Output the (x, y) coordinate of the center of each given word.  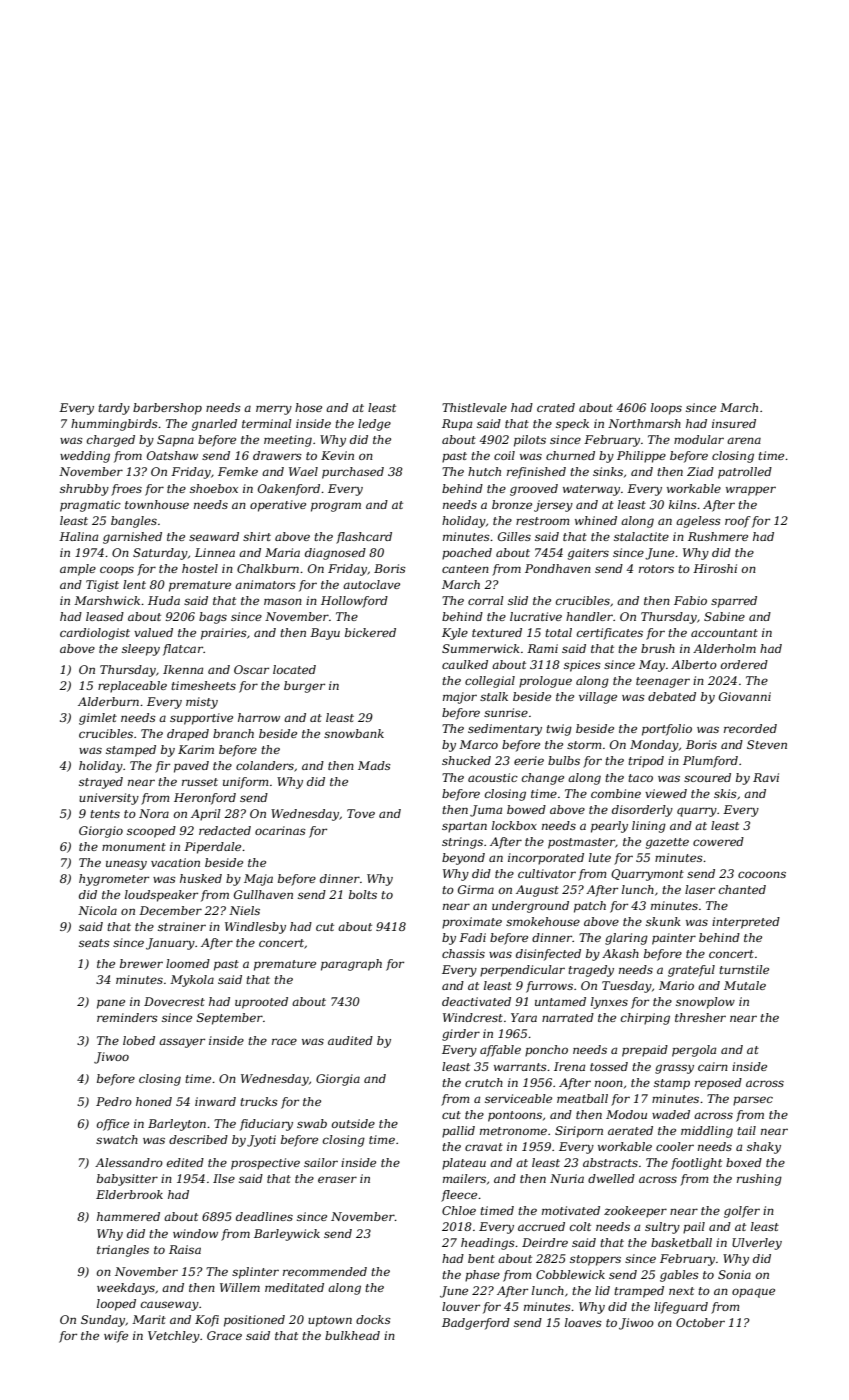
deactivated (476, 1001)
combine (616, 793)
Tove (361, 813)
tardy (114, 409)
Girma (476, 889)
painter (674, 939)
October (700, 1322)
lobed (139, 1040)
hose (308, 407)
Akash (620, 953)
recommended (325, 1271)
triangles (123, 1251)
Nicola (97, 910)
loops (666, 409)
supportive (201, 719)
